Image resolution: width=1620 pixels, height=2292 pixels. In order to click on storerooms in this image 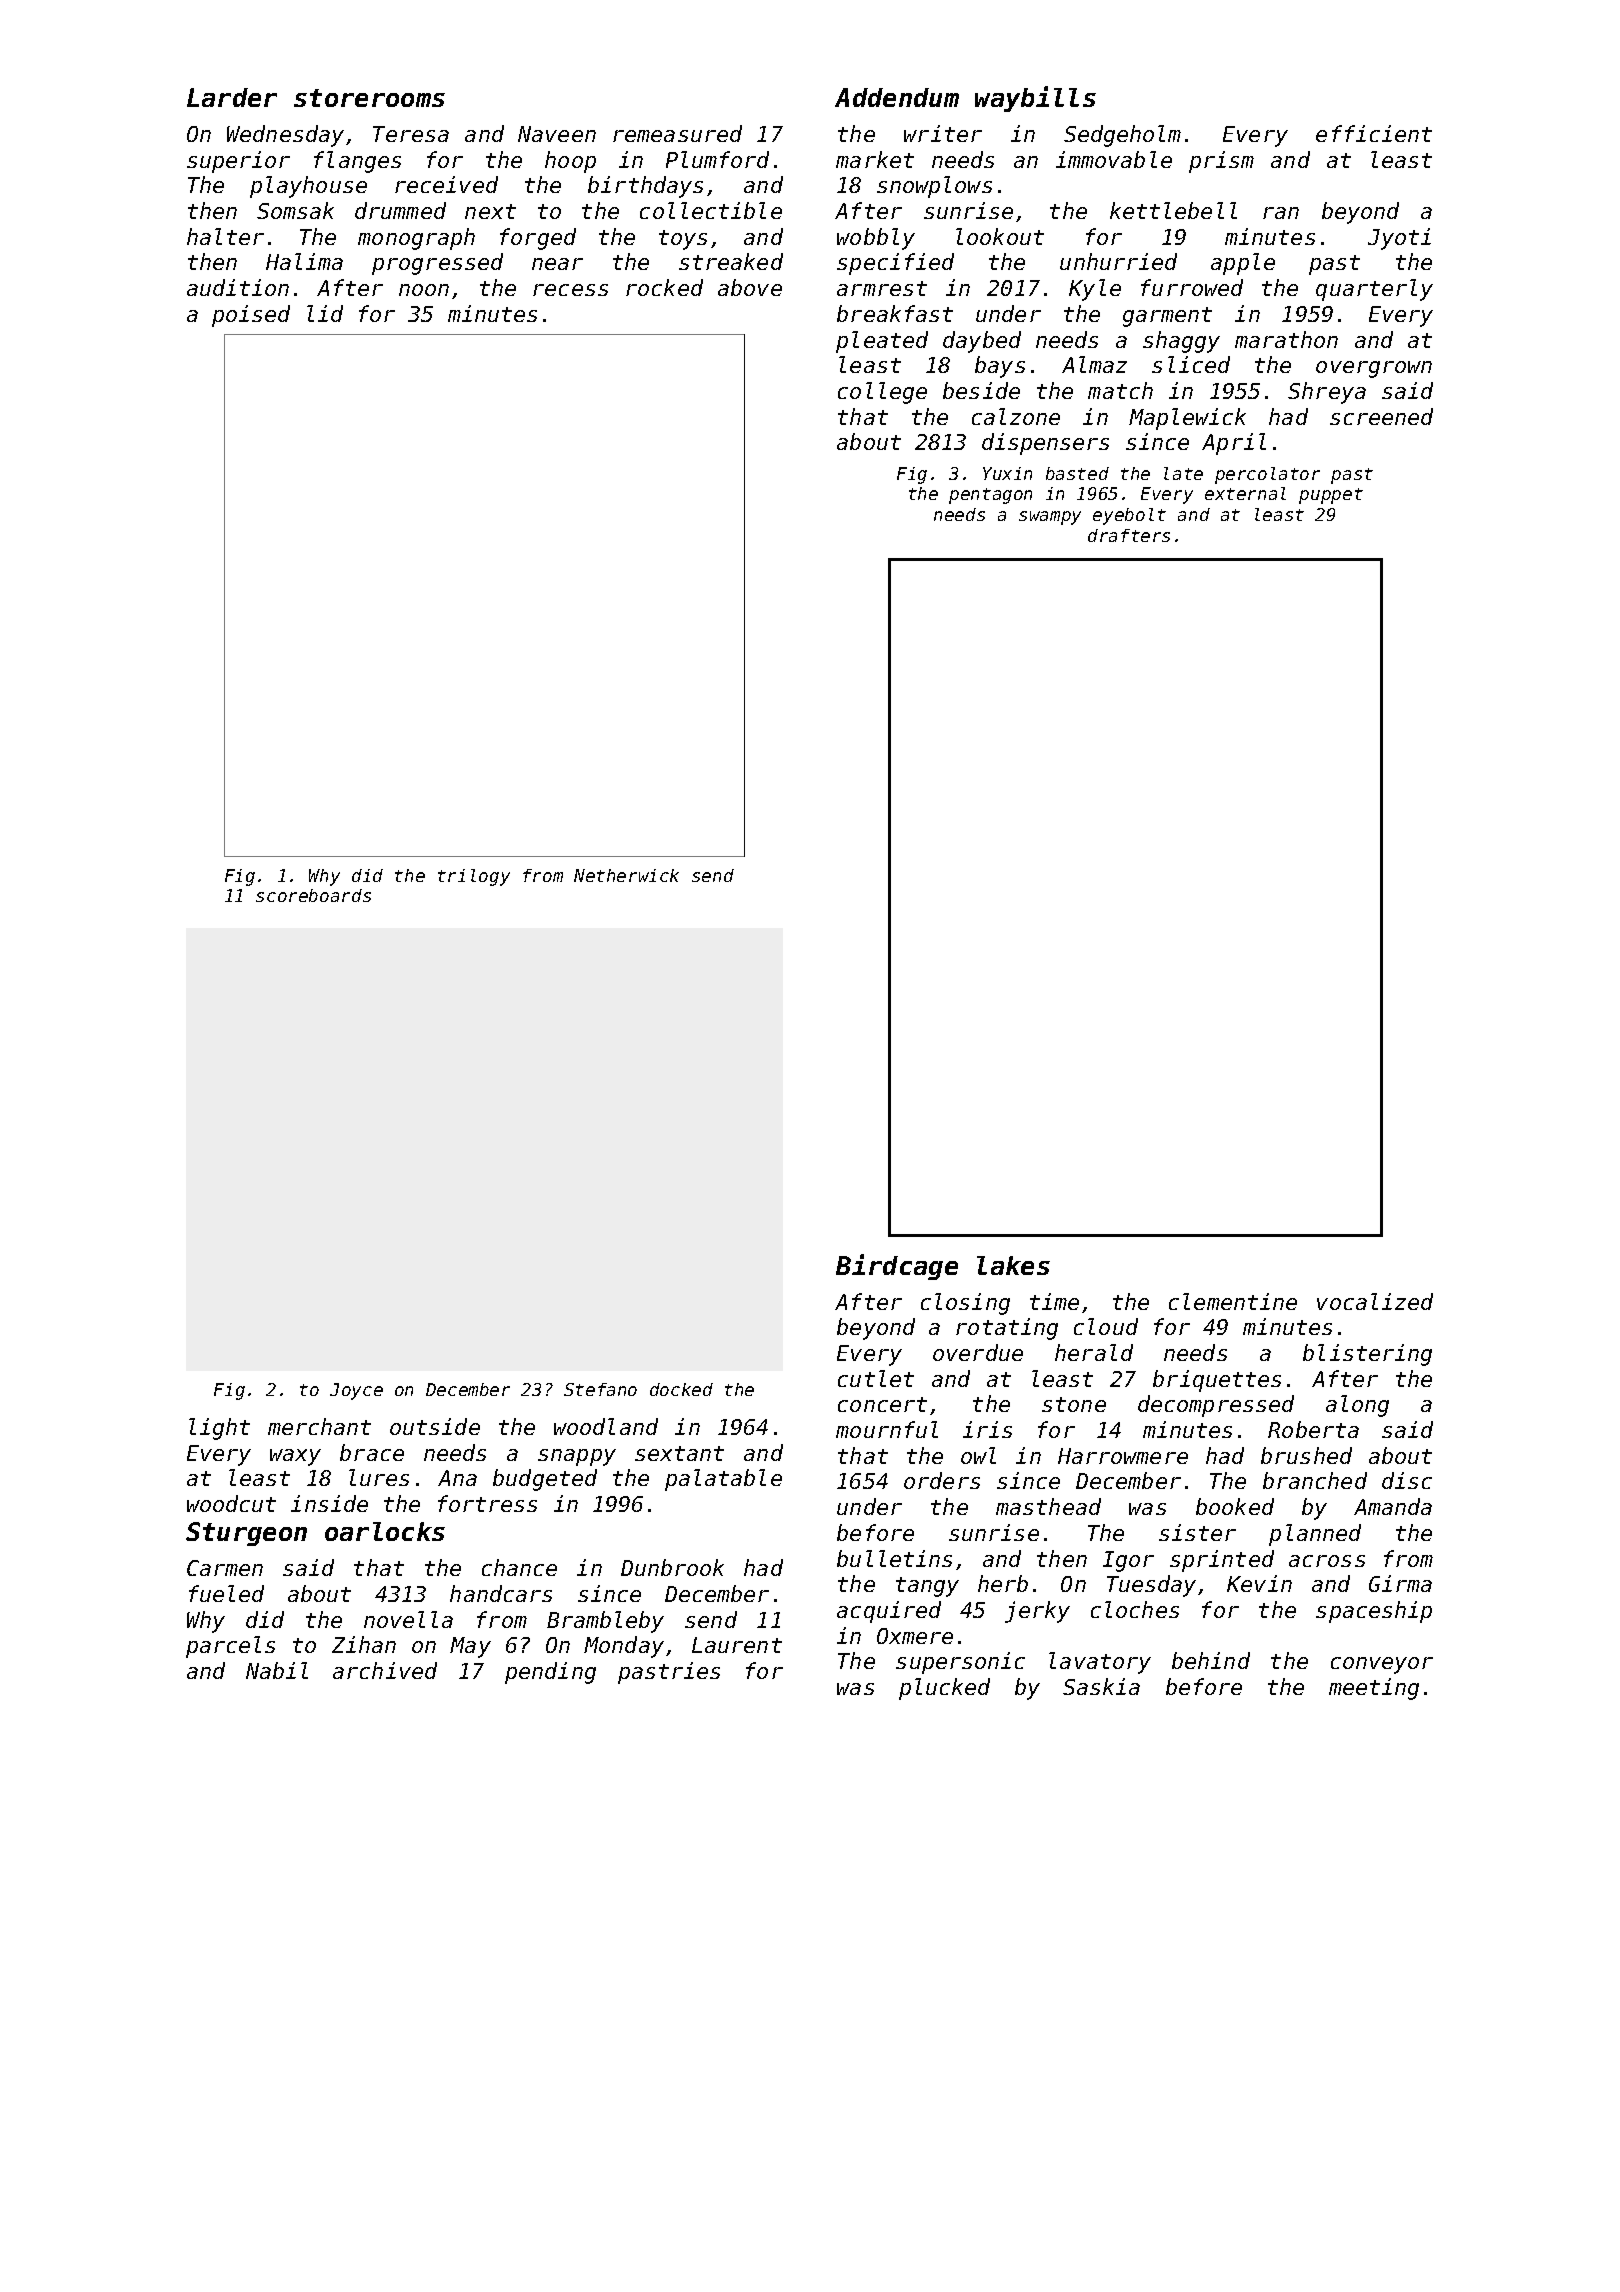, I will do `click(369, 98)`.
